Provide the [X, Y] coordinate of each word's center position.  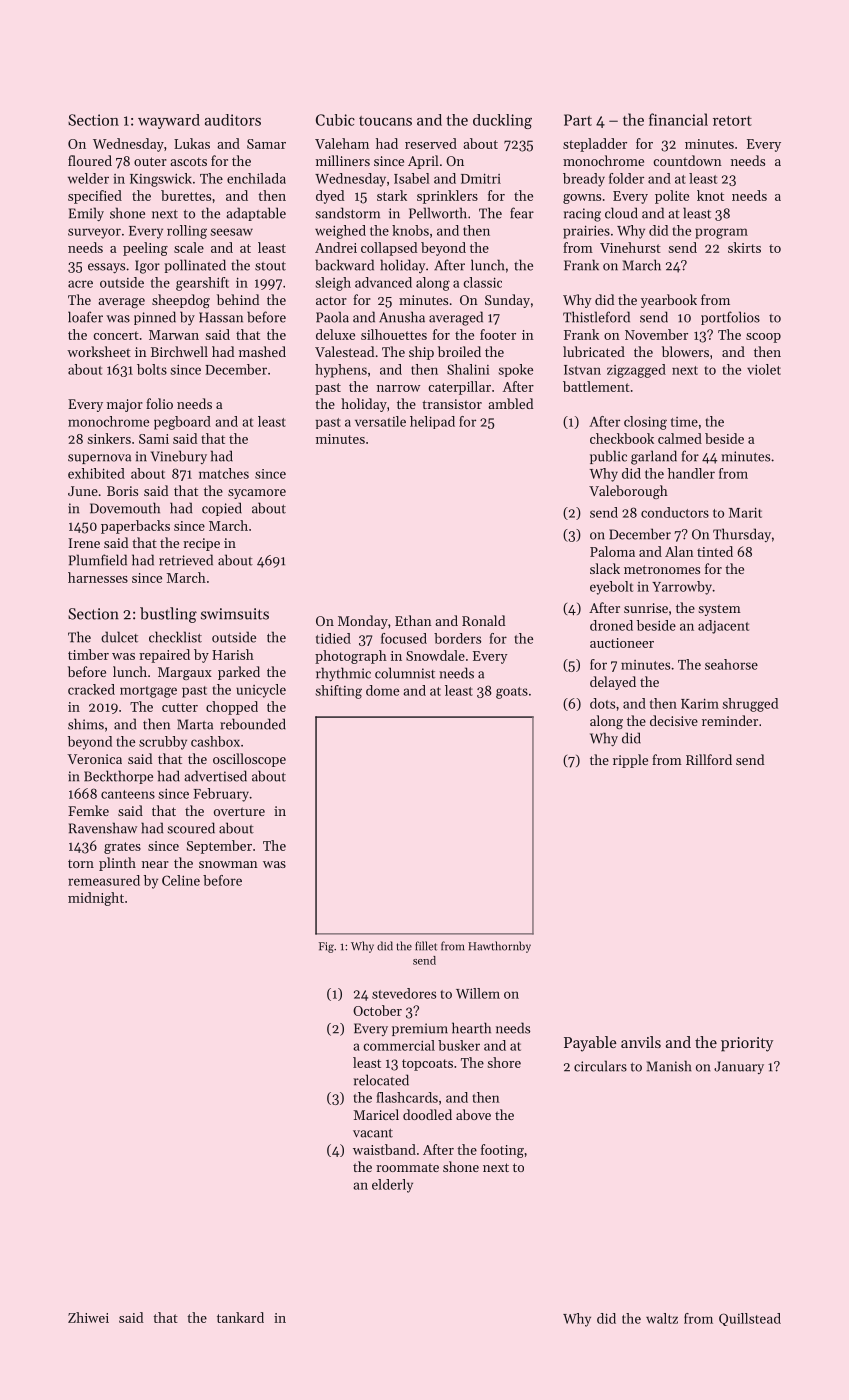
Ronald [483, 620]
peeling [145, 249]
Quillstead [750, 1319]
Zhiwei [88, 1317]
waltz [662, 1318]
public [608, 457]
